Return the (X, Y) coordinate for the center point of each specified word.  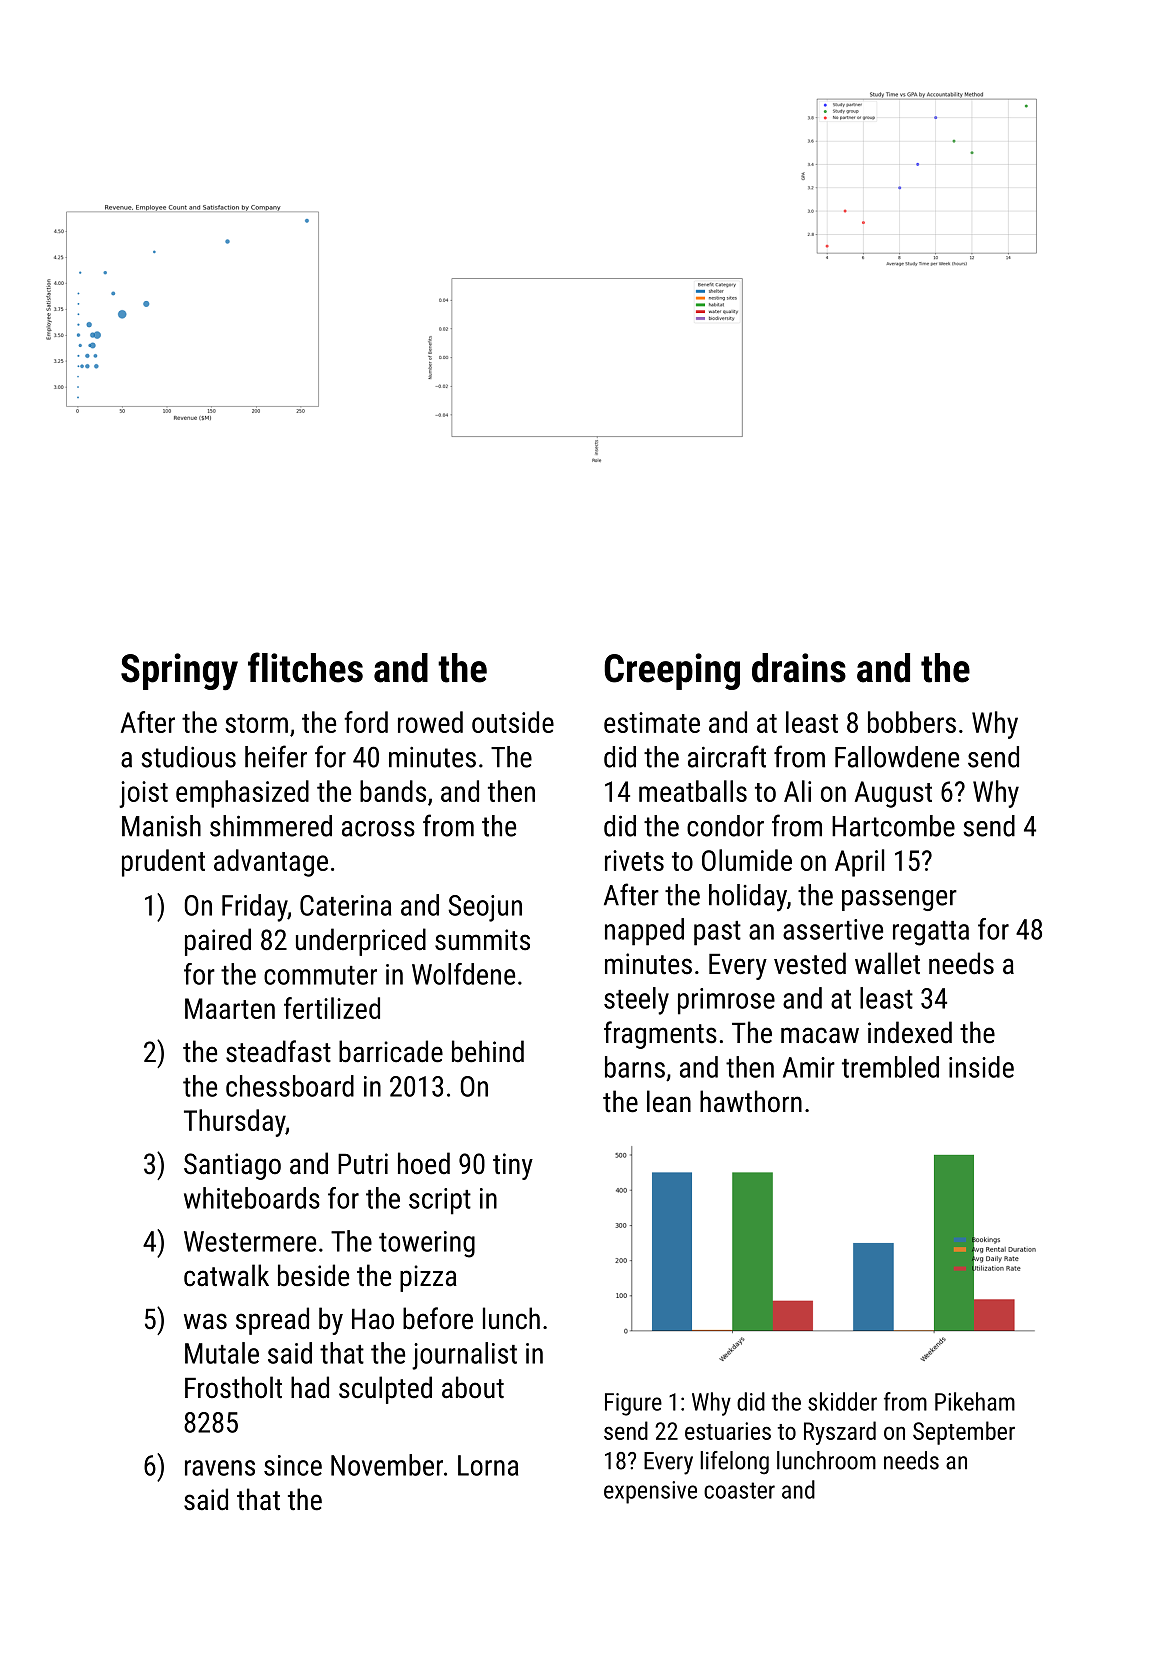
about (473, 1387)
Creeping (672, 671)
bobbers (912, 722)
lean (669, 1101)
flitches (305, 667)
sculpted (385, 1390)
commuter (320, 975)
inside (981, 1067)
